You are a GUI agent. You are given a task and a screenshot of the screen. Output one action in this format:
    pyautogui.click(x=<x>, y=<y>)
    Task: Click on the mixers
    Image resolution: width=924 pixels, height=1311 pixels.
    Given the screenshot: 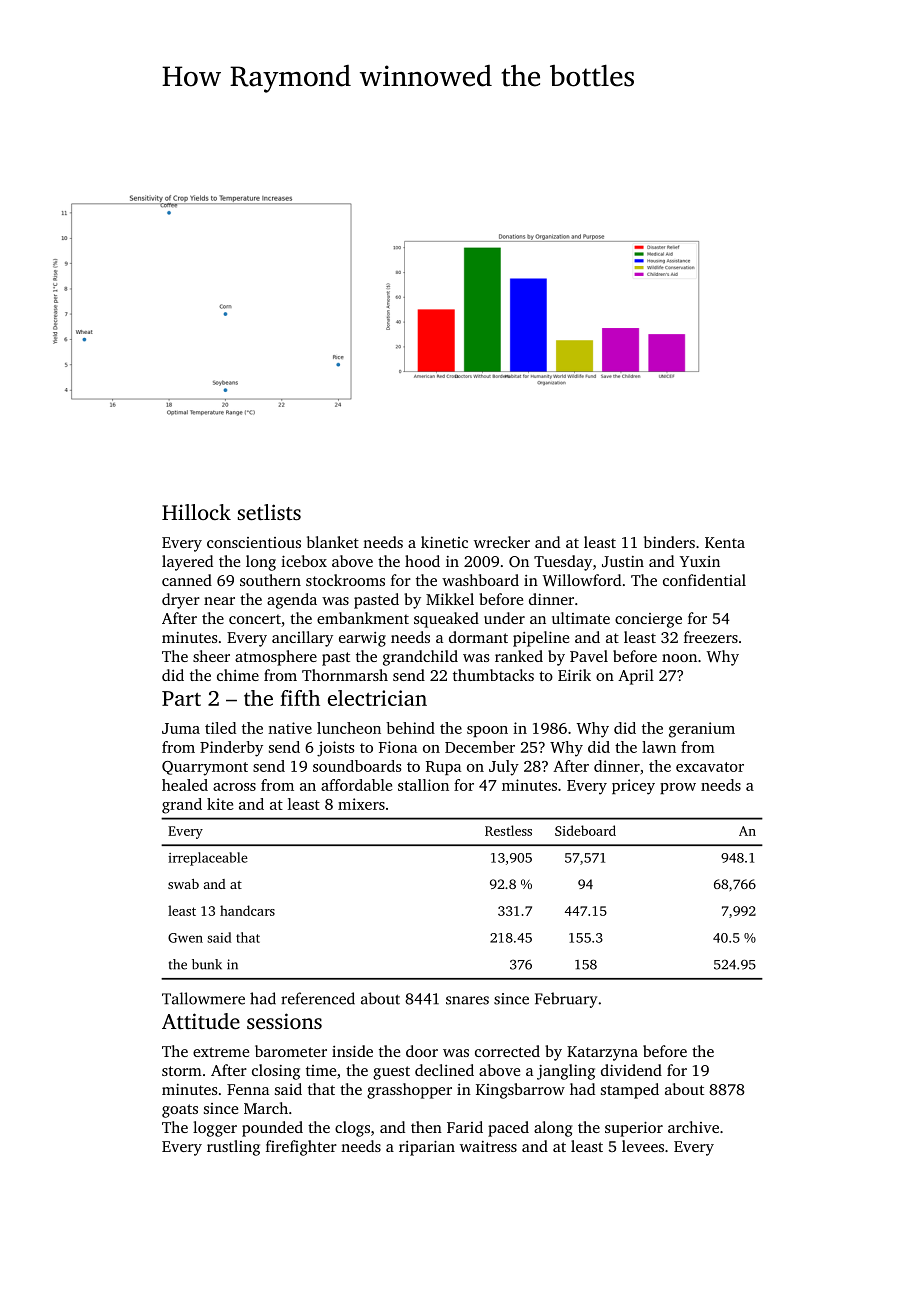 What is the action you would take?
    pyautogui.click(x=361, y=804)
